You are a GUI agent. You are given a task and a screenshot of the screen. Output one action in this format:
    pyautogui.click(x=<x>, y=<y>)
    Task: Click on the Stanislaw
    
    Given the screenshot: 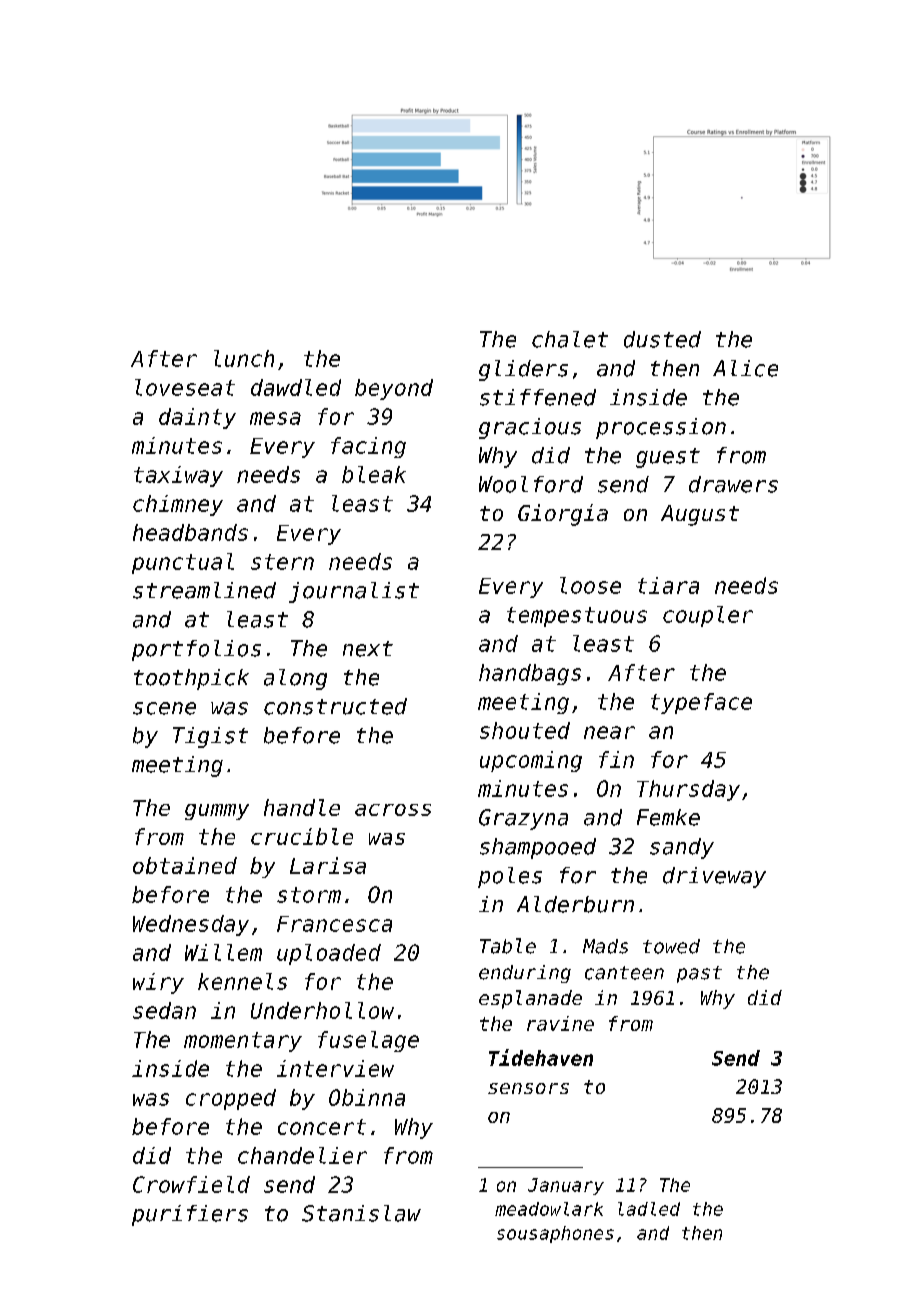 What is the action you would take?
    pyautogui.click(x=361, y=1213)
